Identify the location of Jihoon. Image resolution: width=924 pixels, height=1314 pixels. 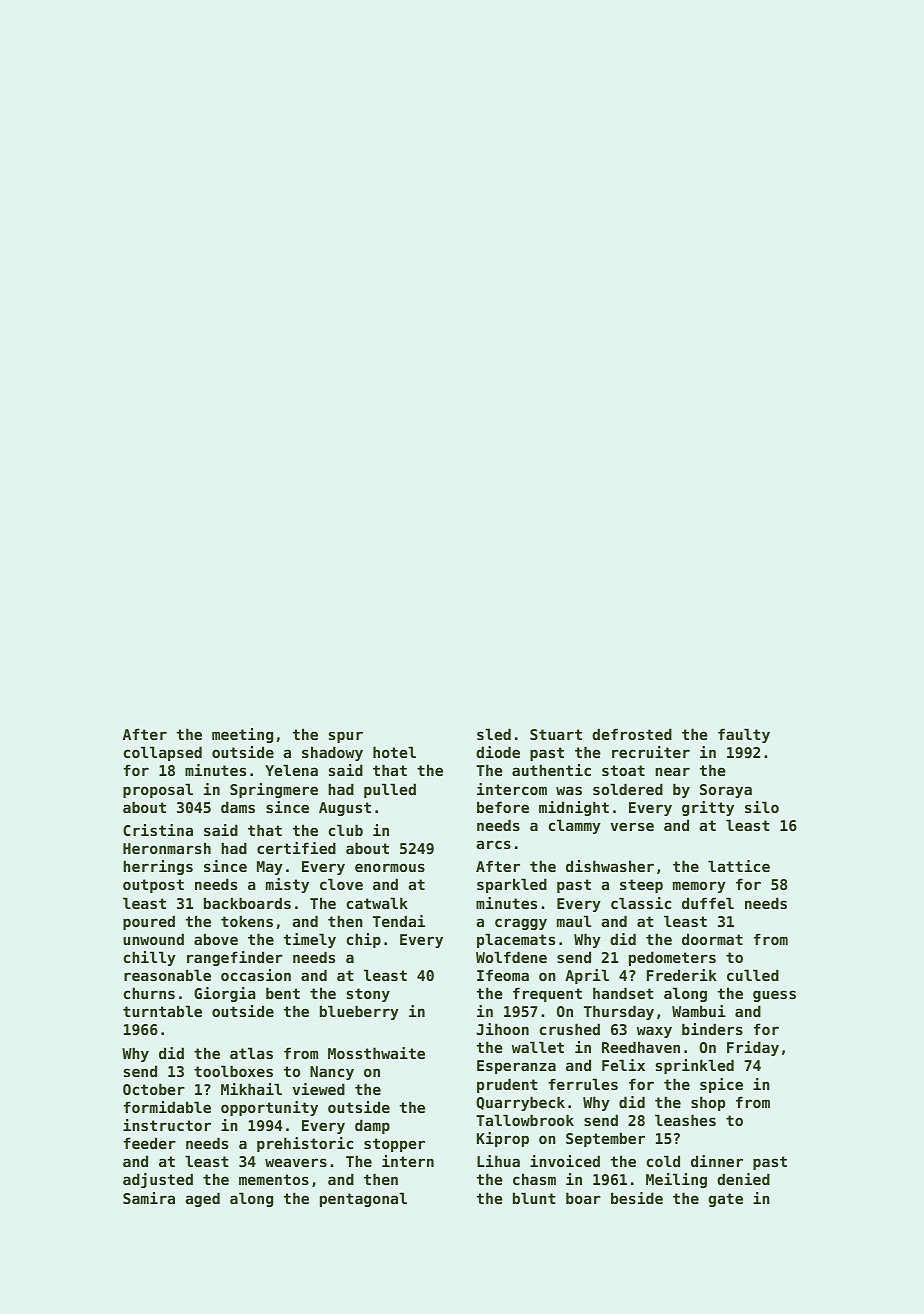
(503, 1029).
